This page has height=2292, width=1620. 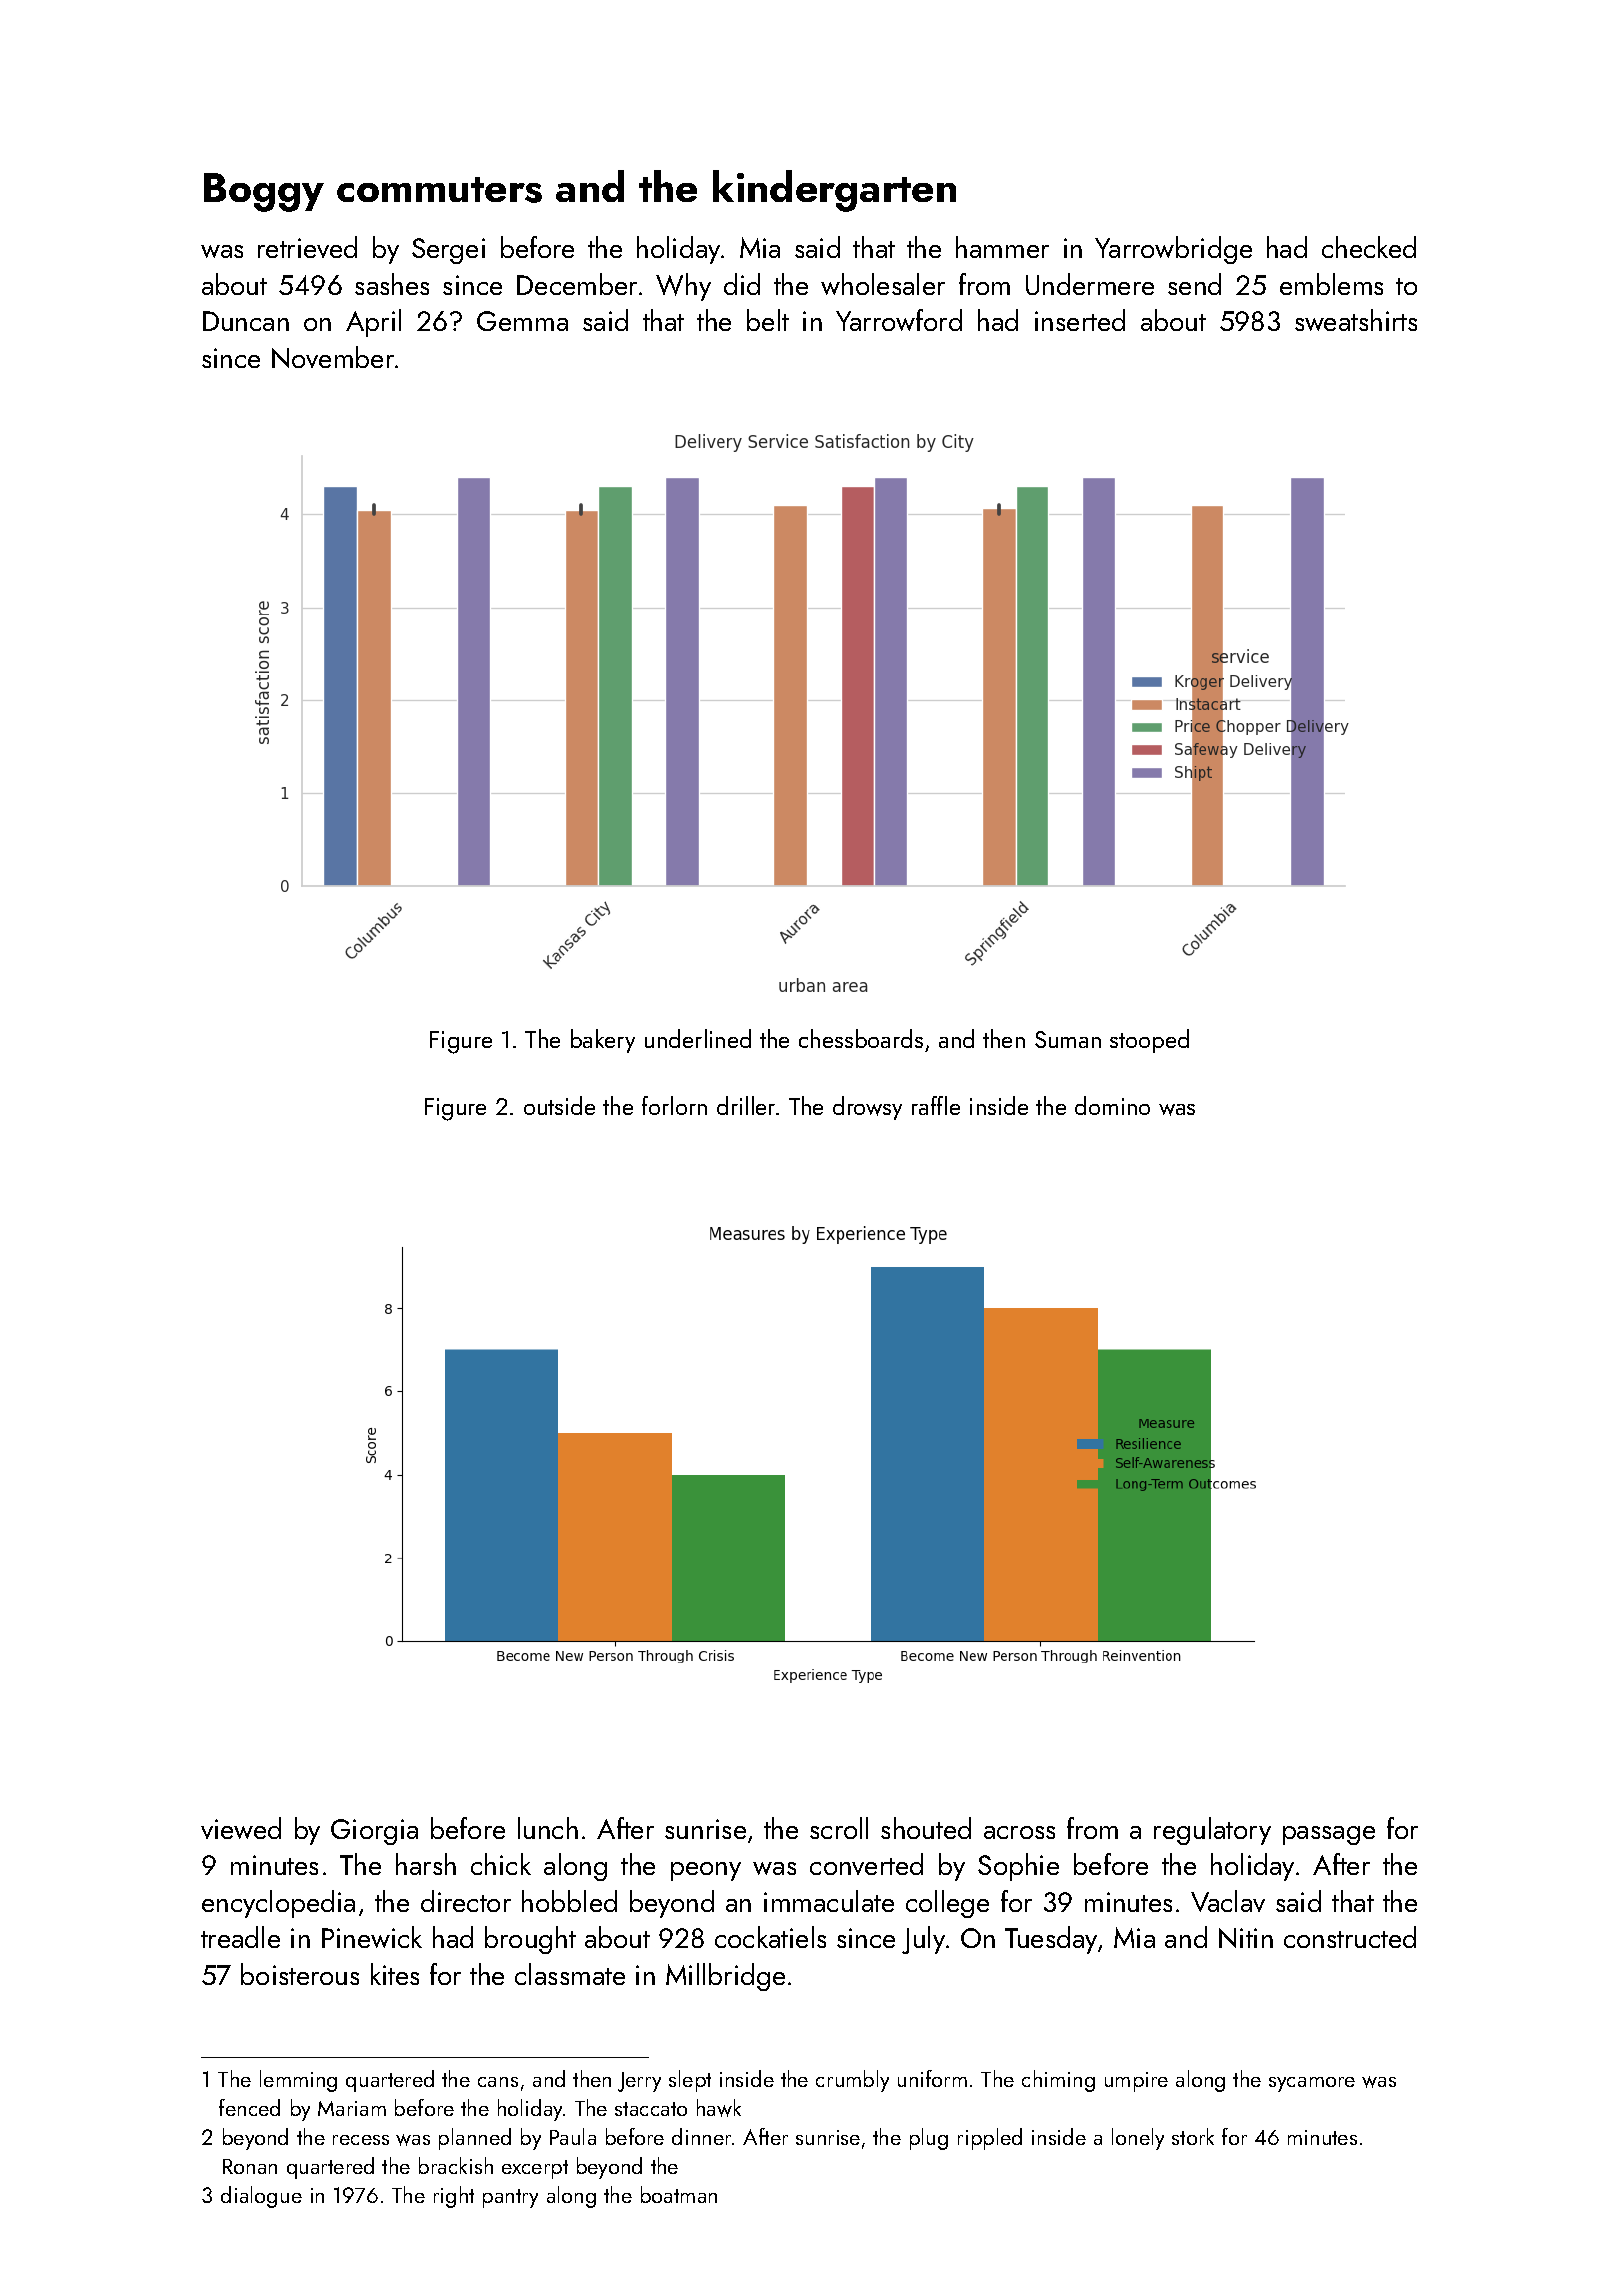 I want to click on passage, so click(x=1329, y=1835).
